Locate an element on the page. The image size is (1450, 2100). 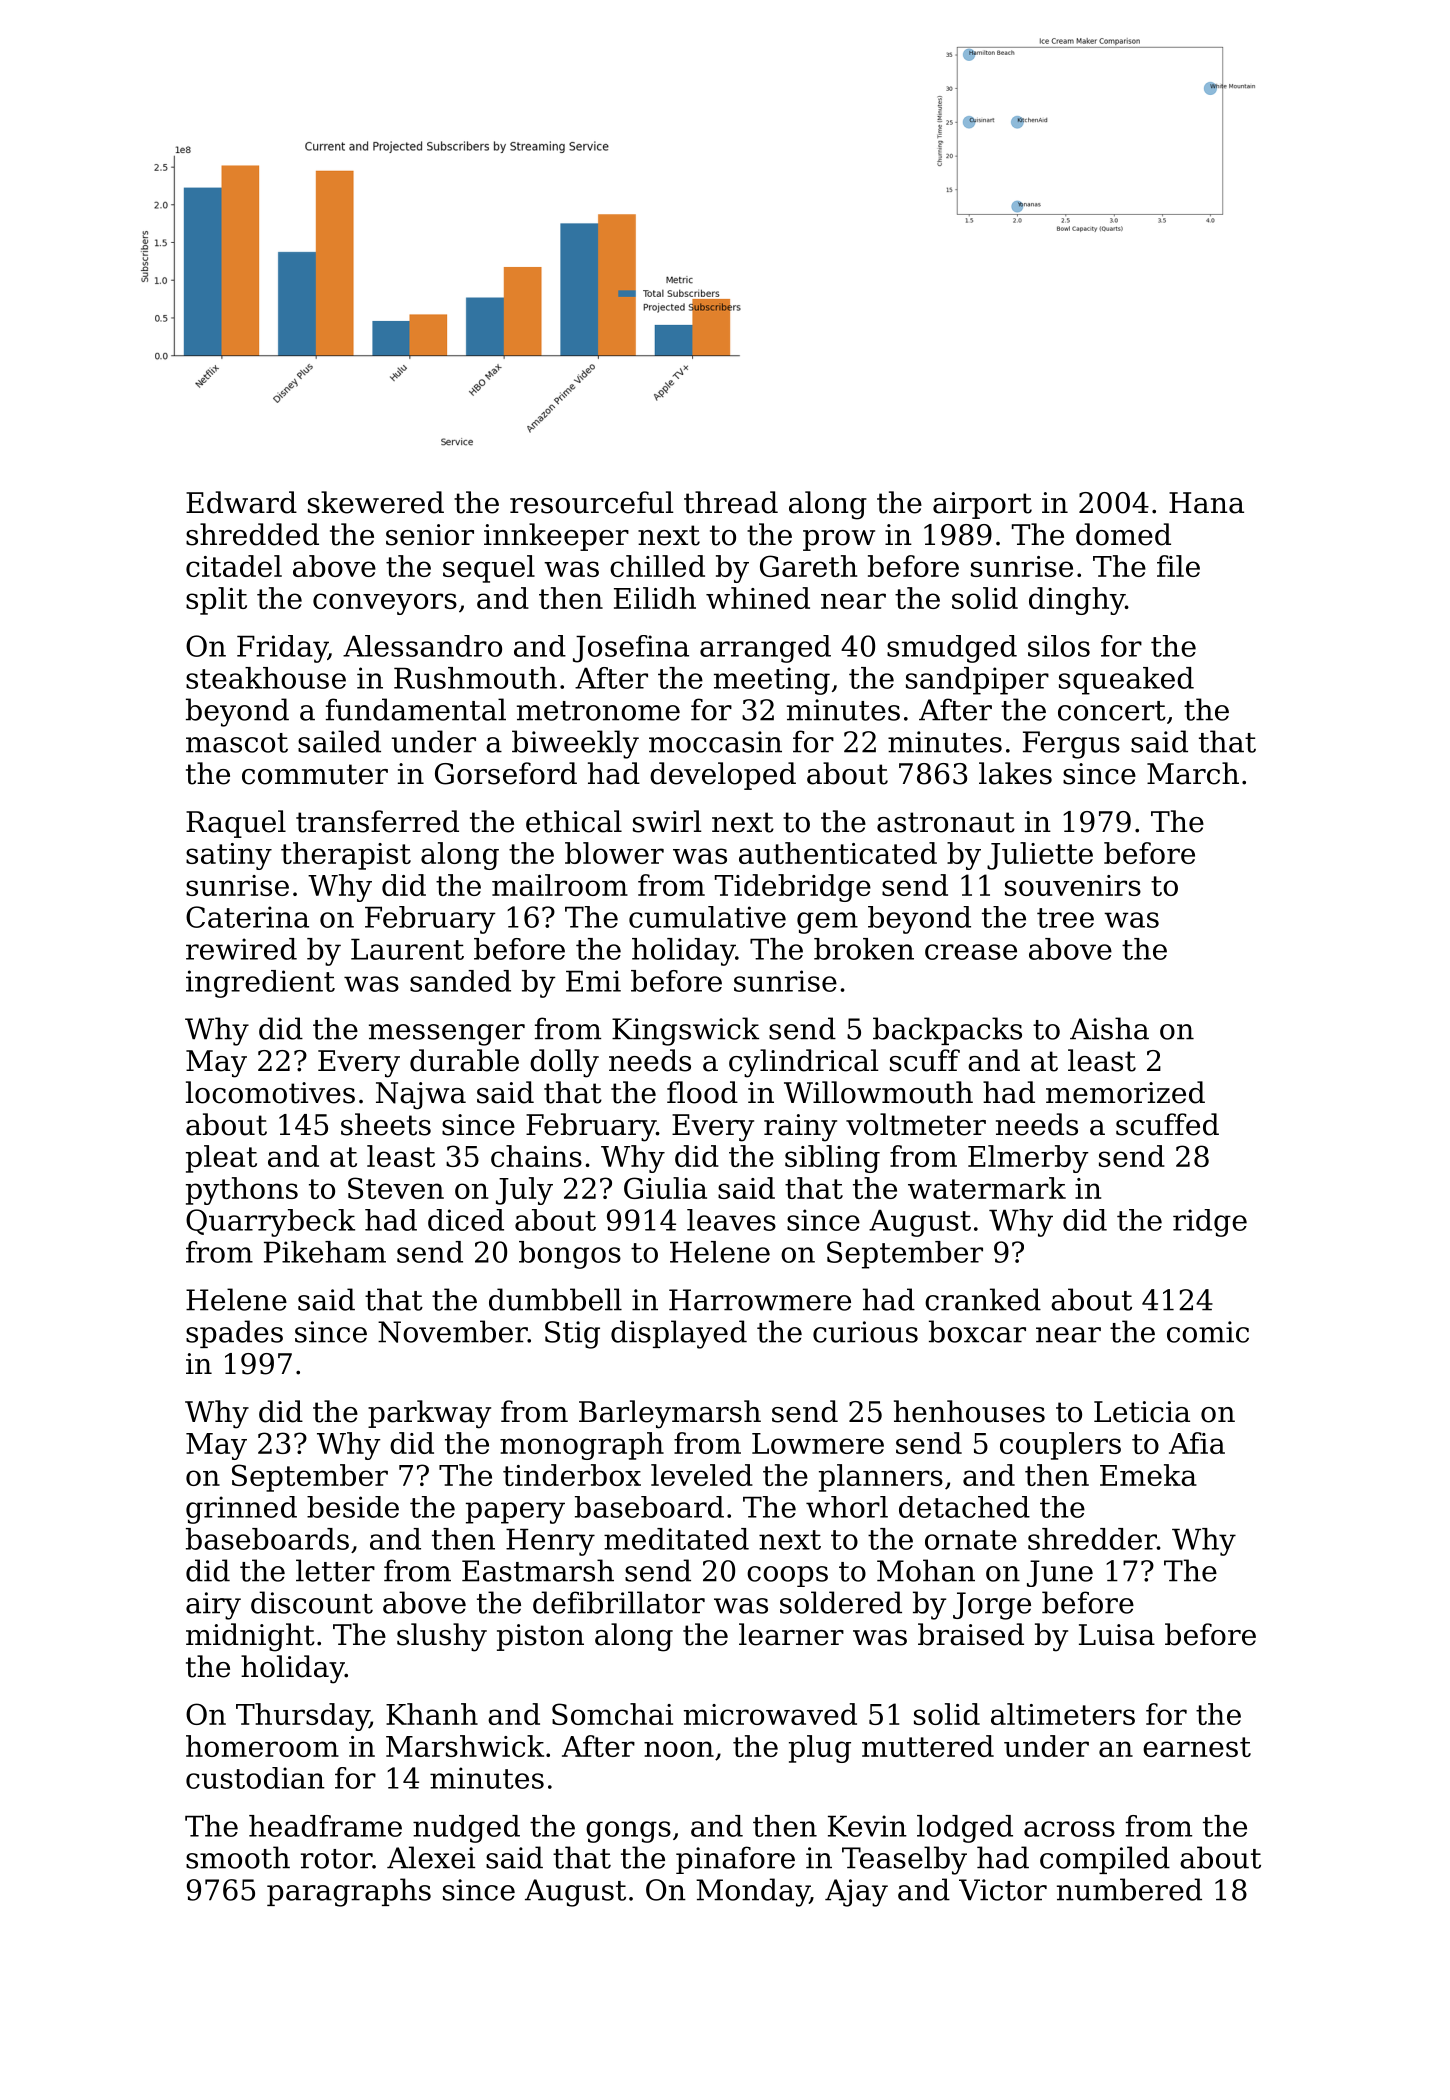
custodian is located at coordinates (255, 1778).
